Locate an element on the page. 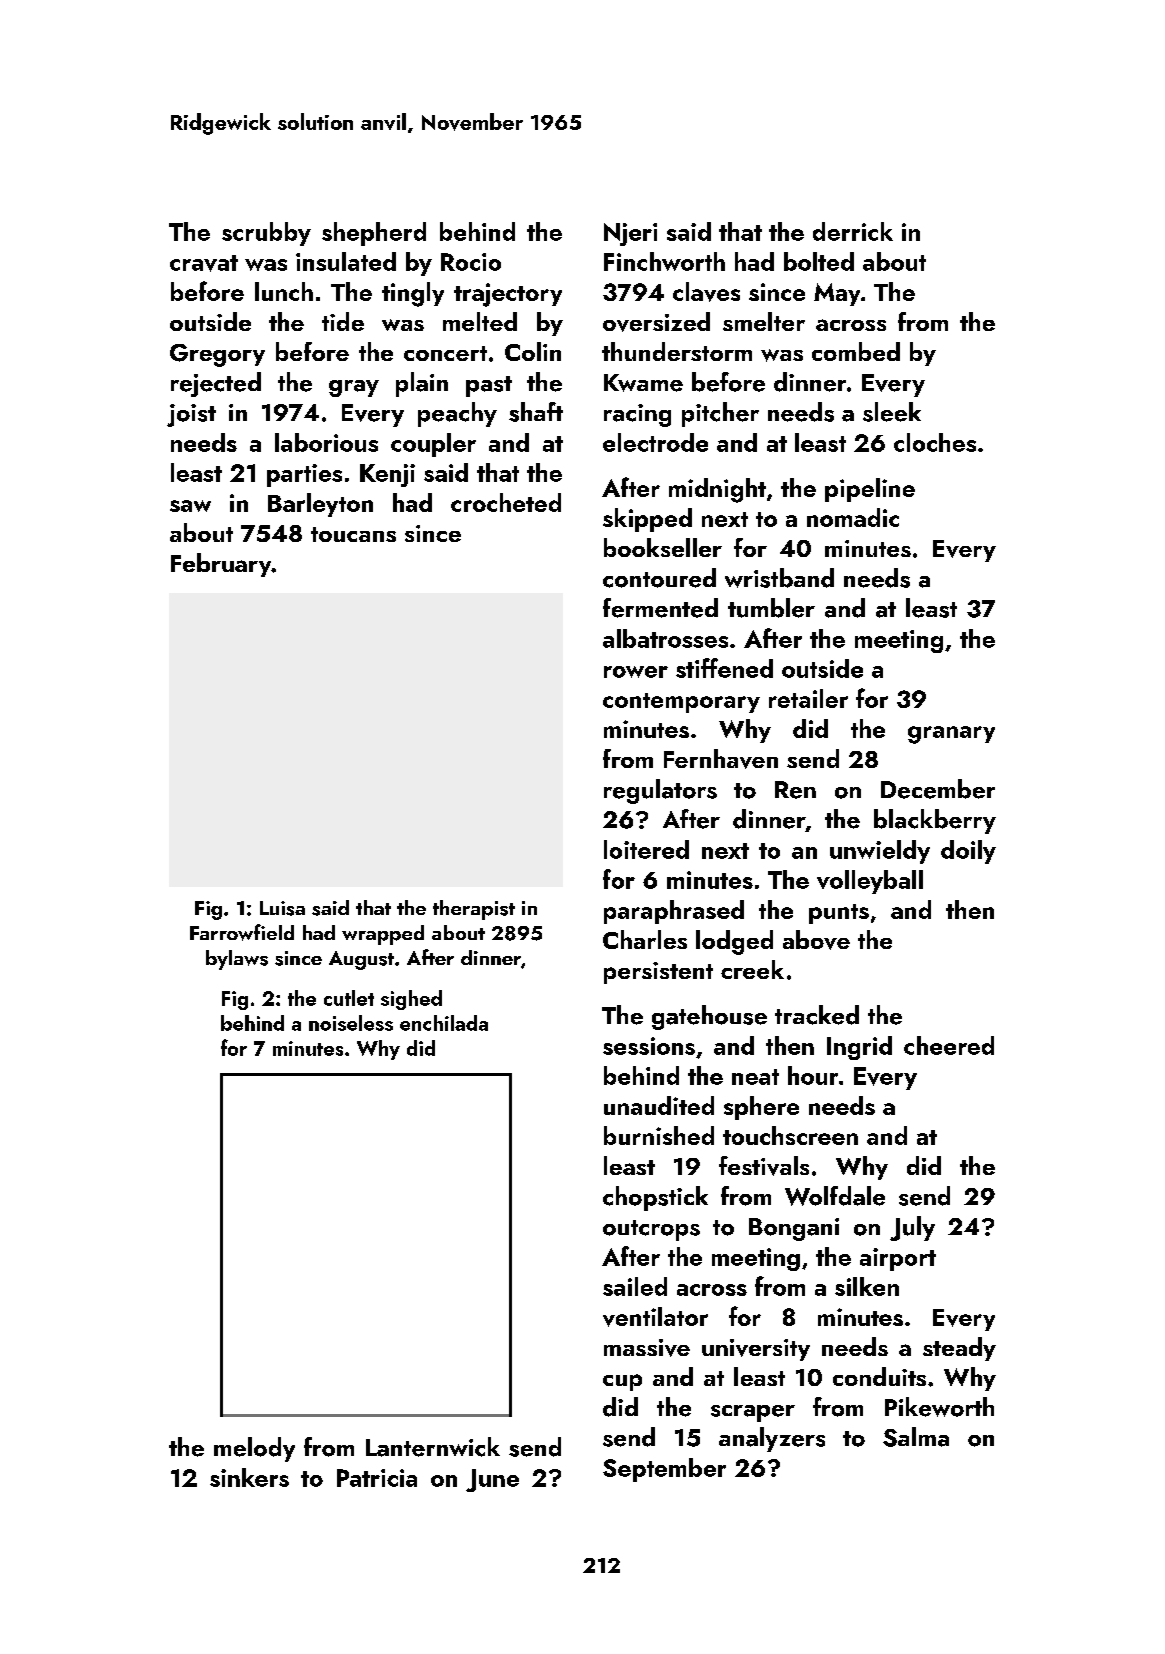 The width and height of the page is (1165, 1654). cup is located at coordinates (622, 1382).
